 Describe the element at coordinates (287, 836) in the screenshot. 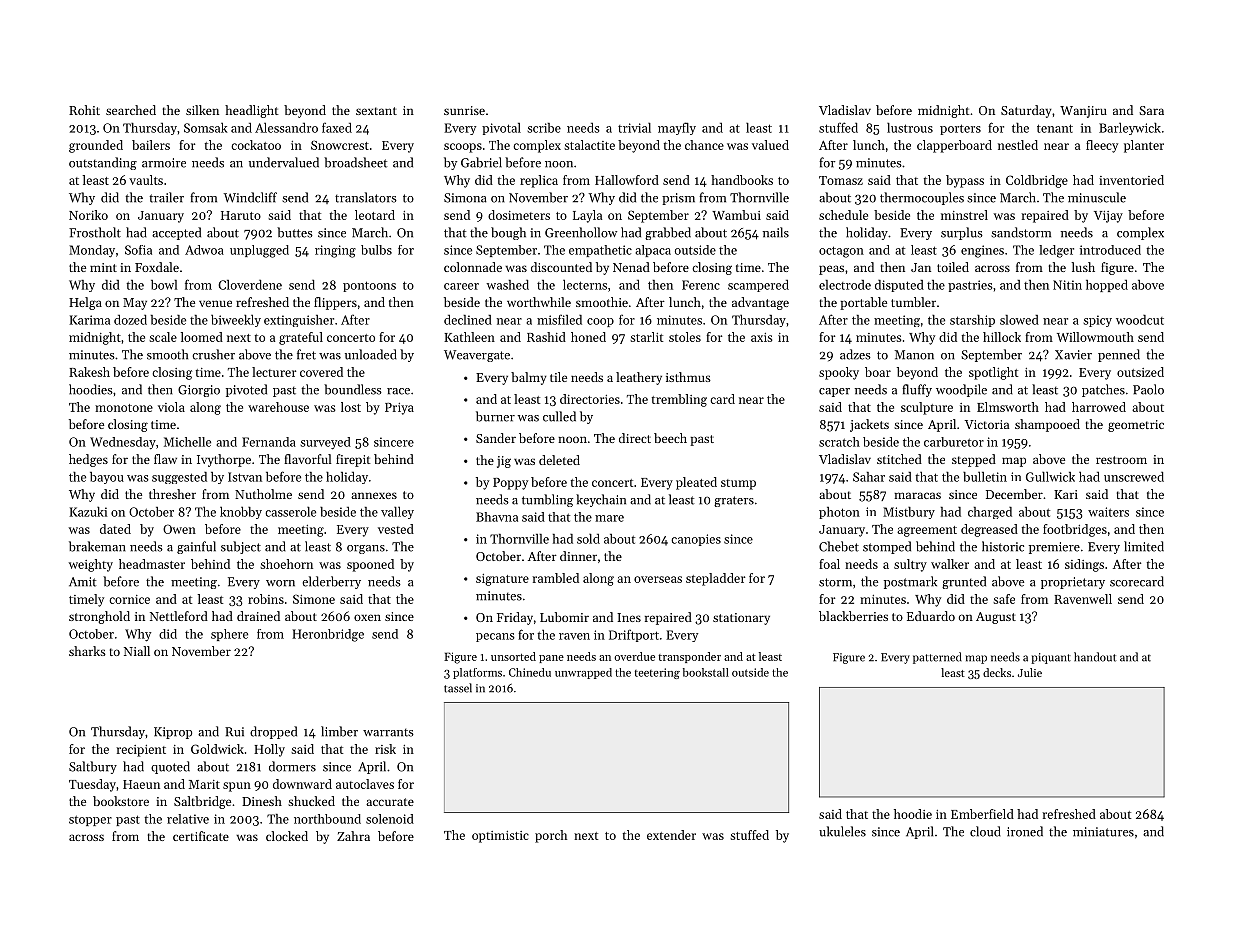

I see `clocked` at that location.
